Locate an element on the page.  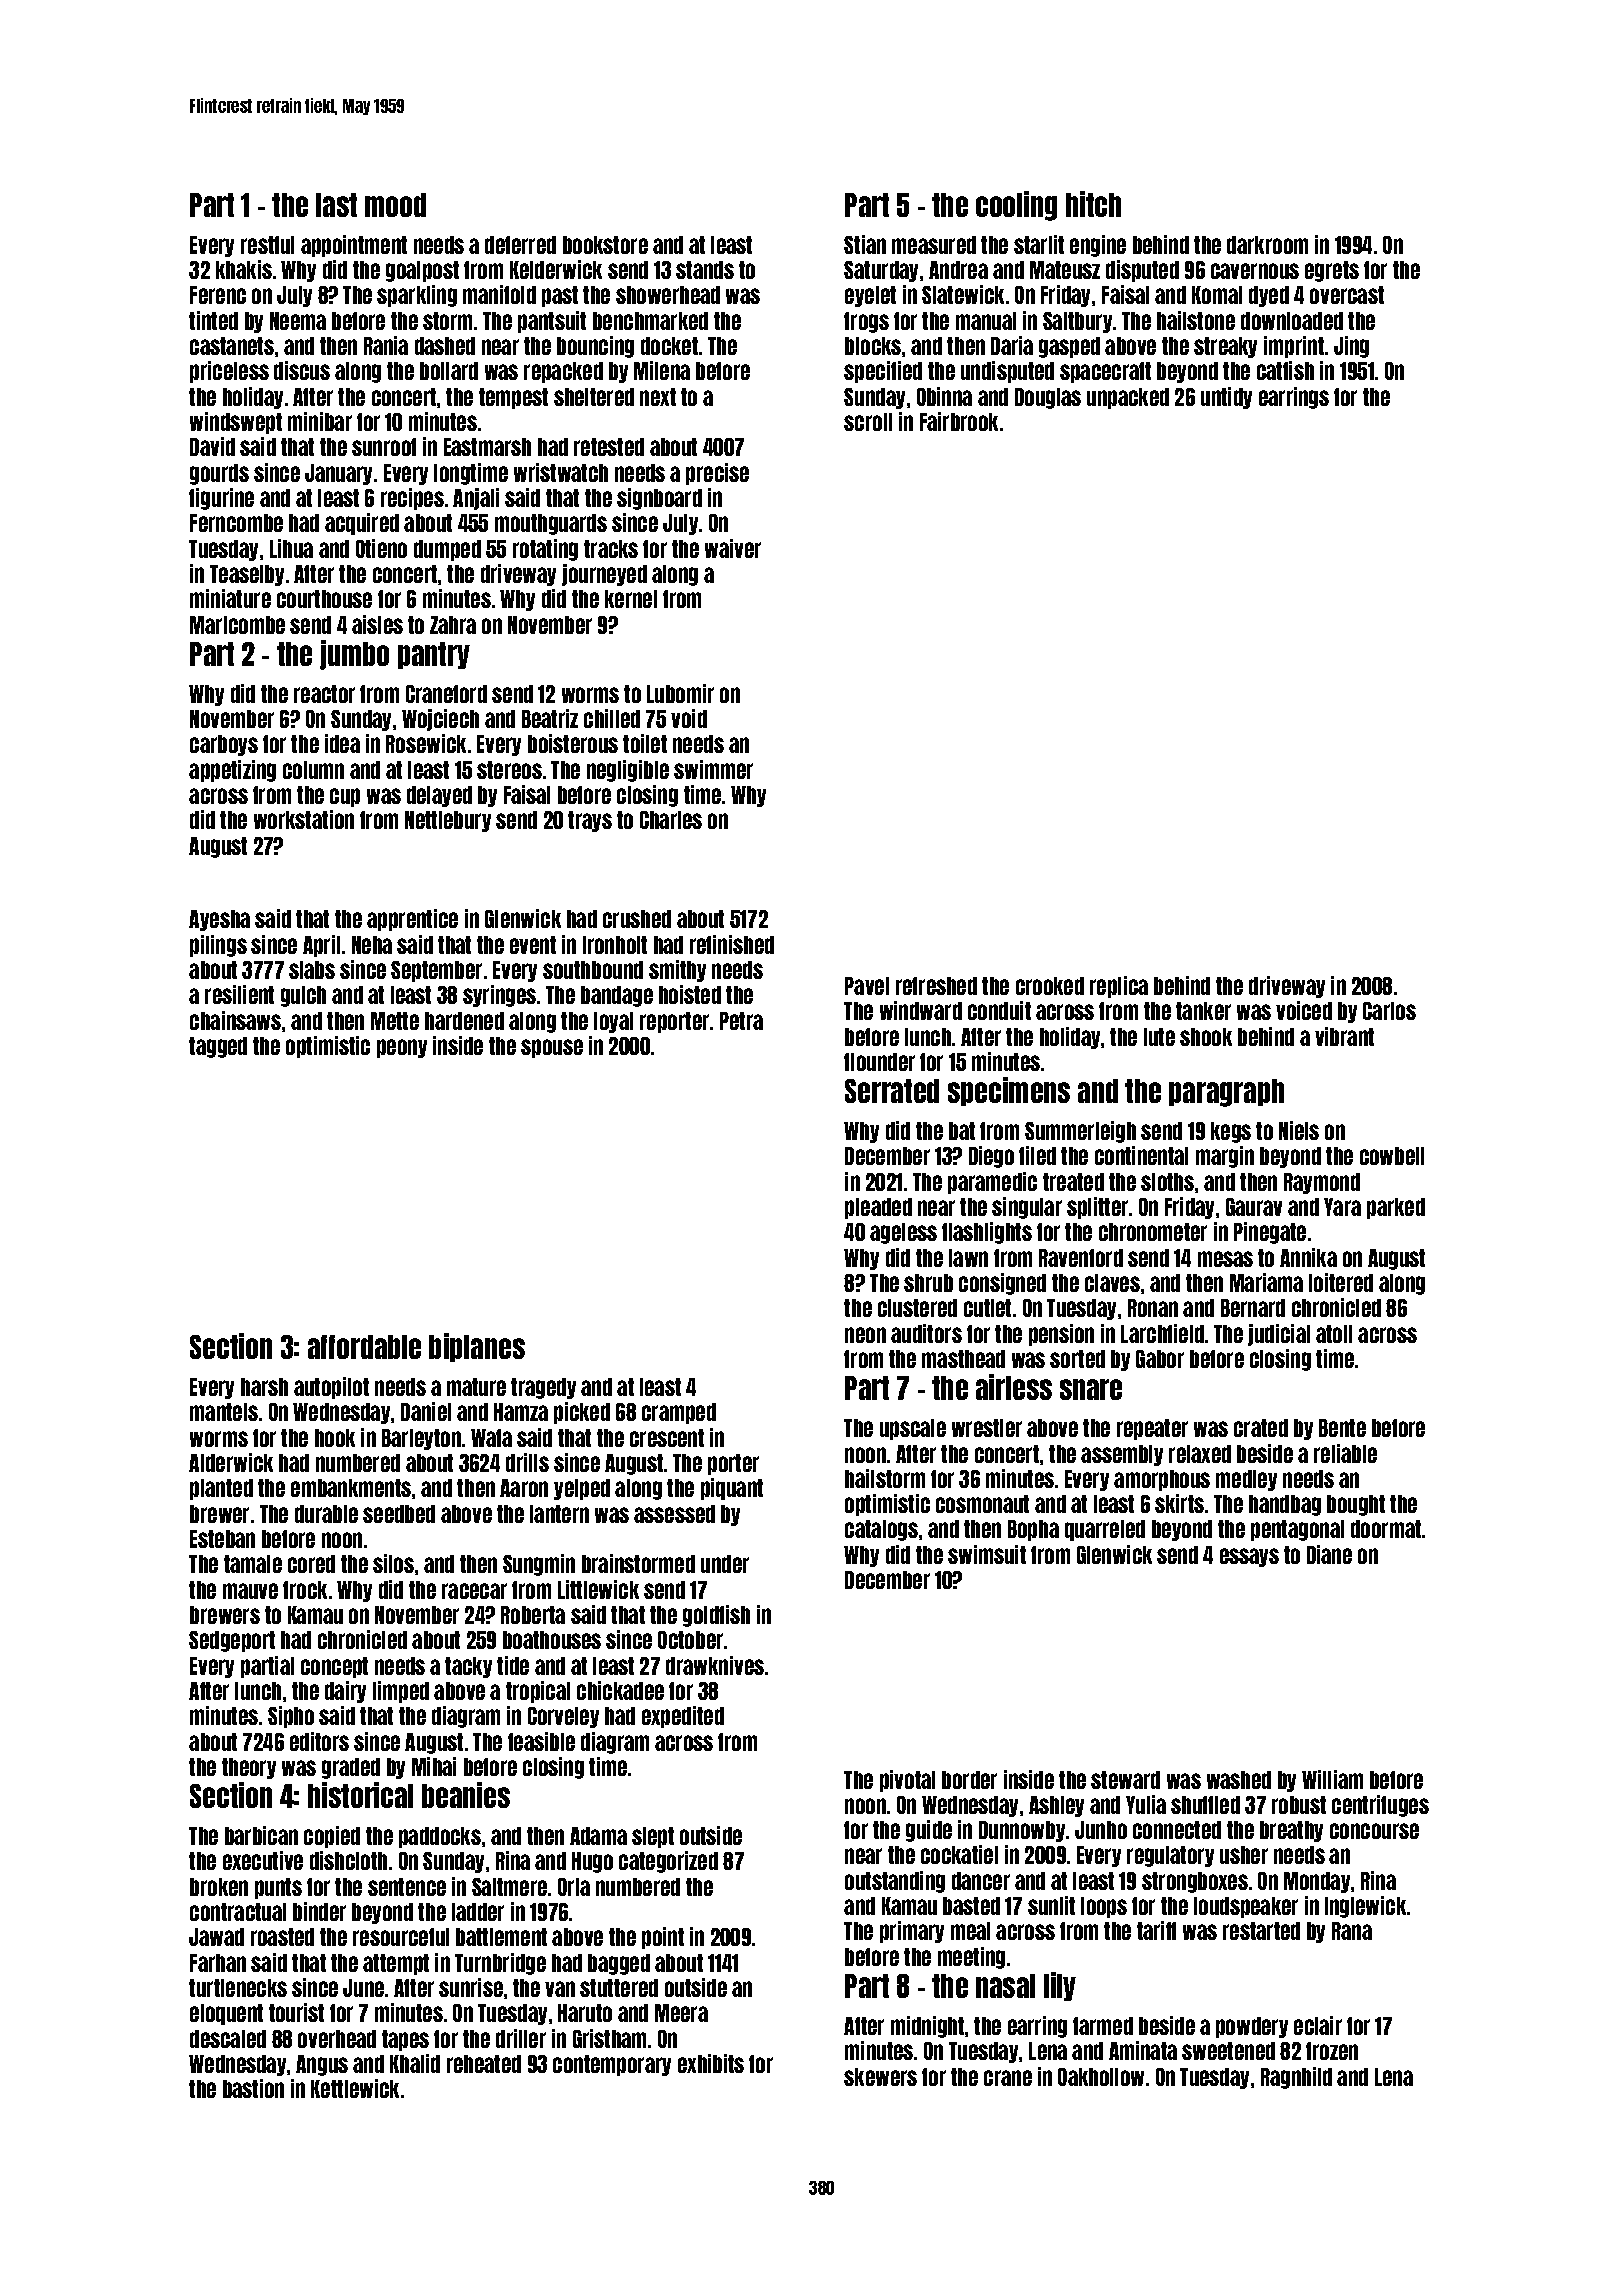
Zahra is located at coordinates (453, 625).
